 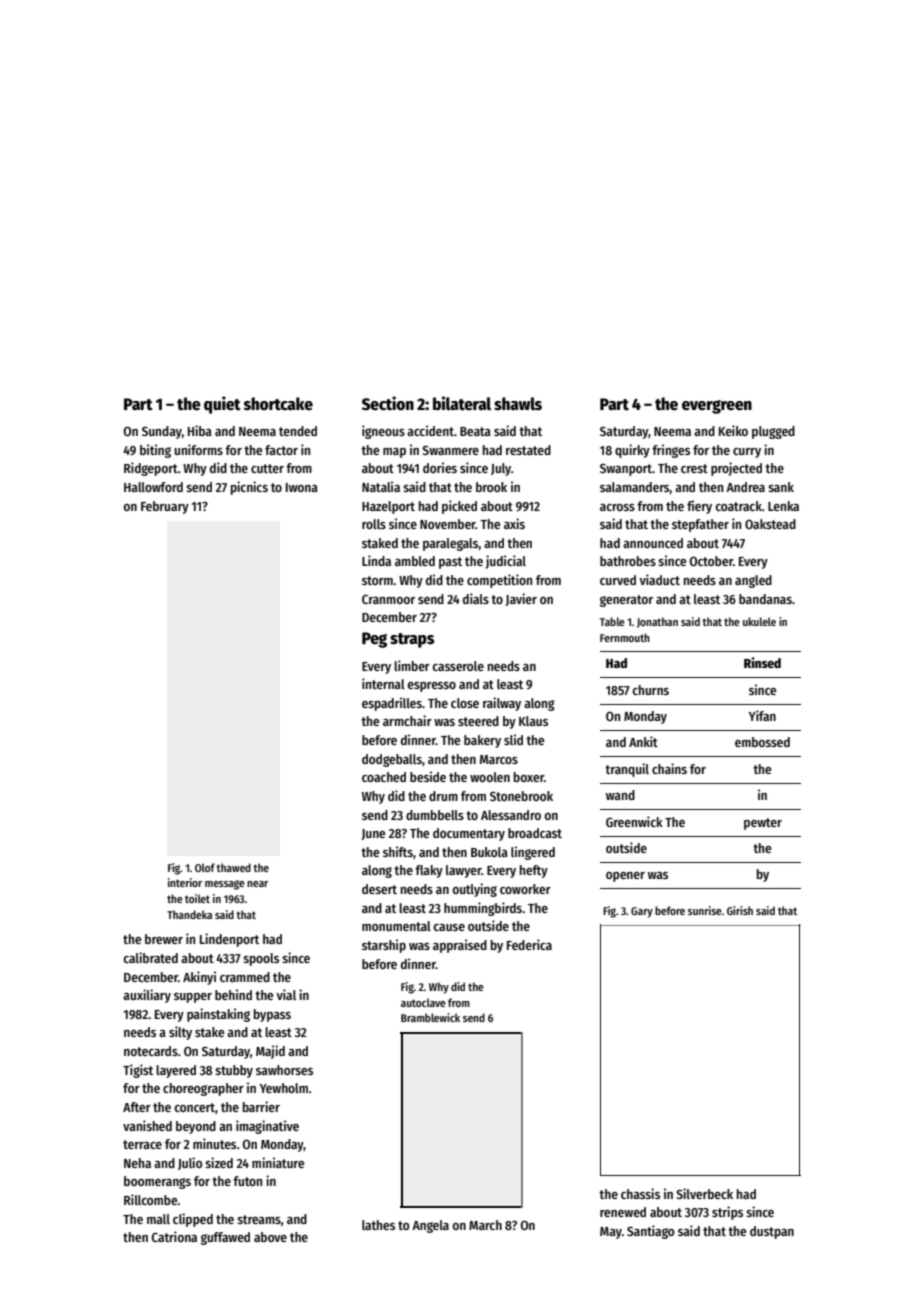 I want to click on Natalia, so click(x=381, y=486).
